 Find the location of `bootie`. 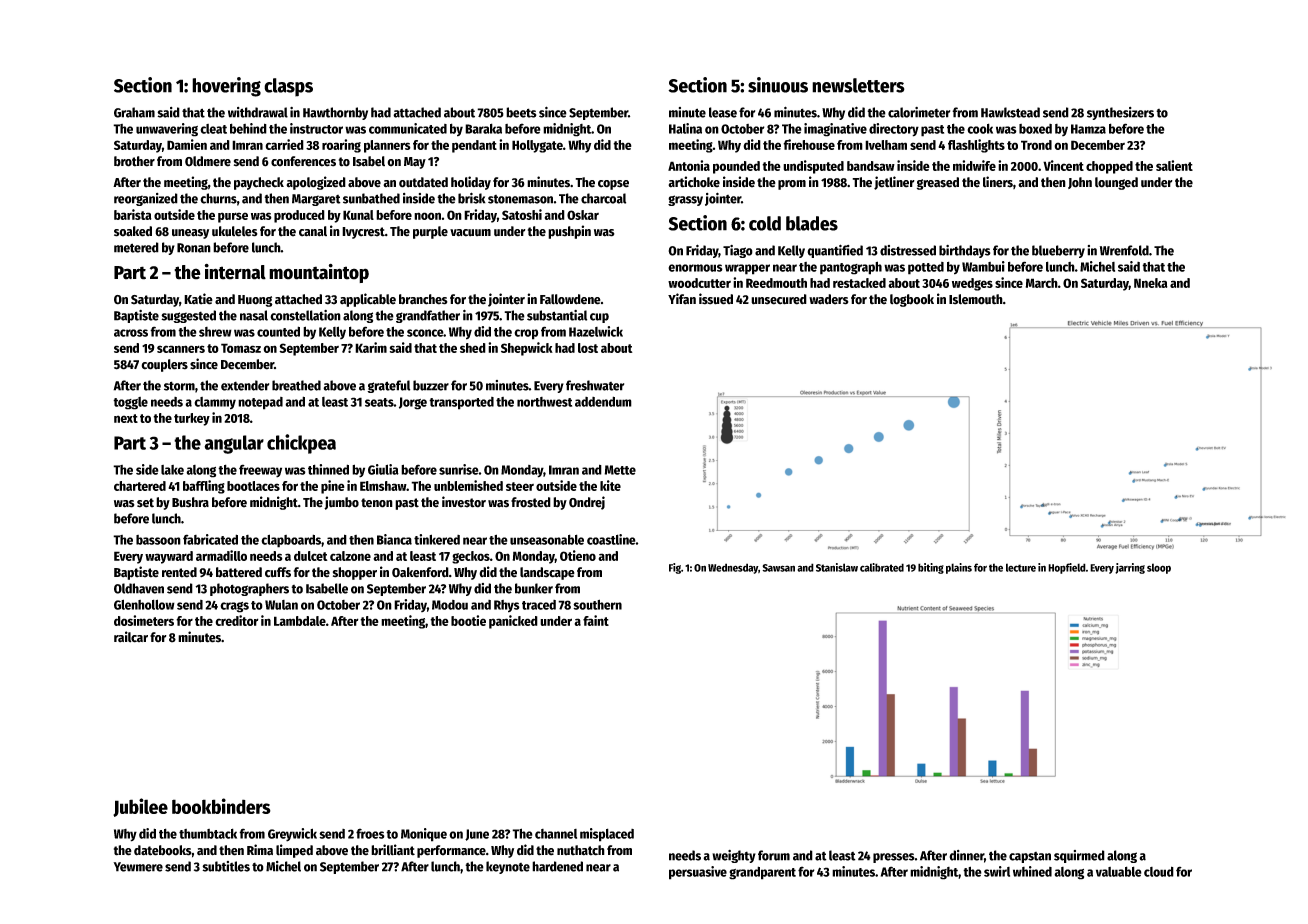

bootie is located at coordinates (468, 620).
